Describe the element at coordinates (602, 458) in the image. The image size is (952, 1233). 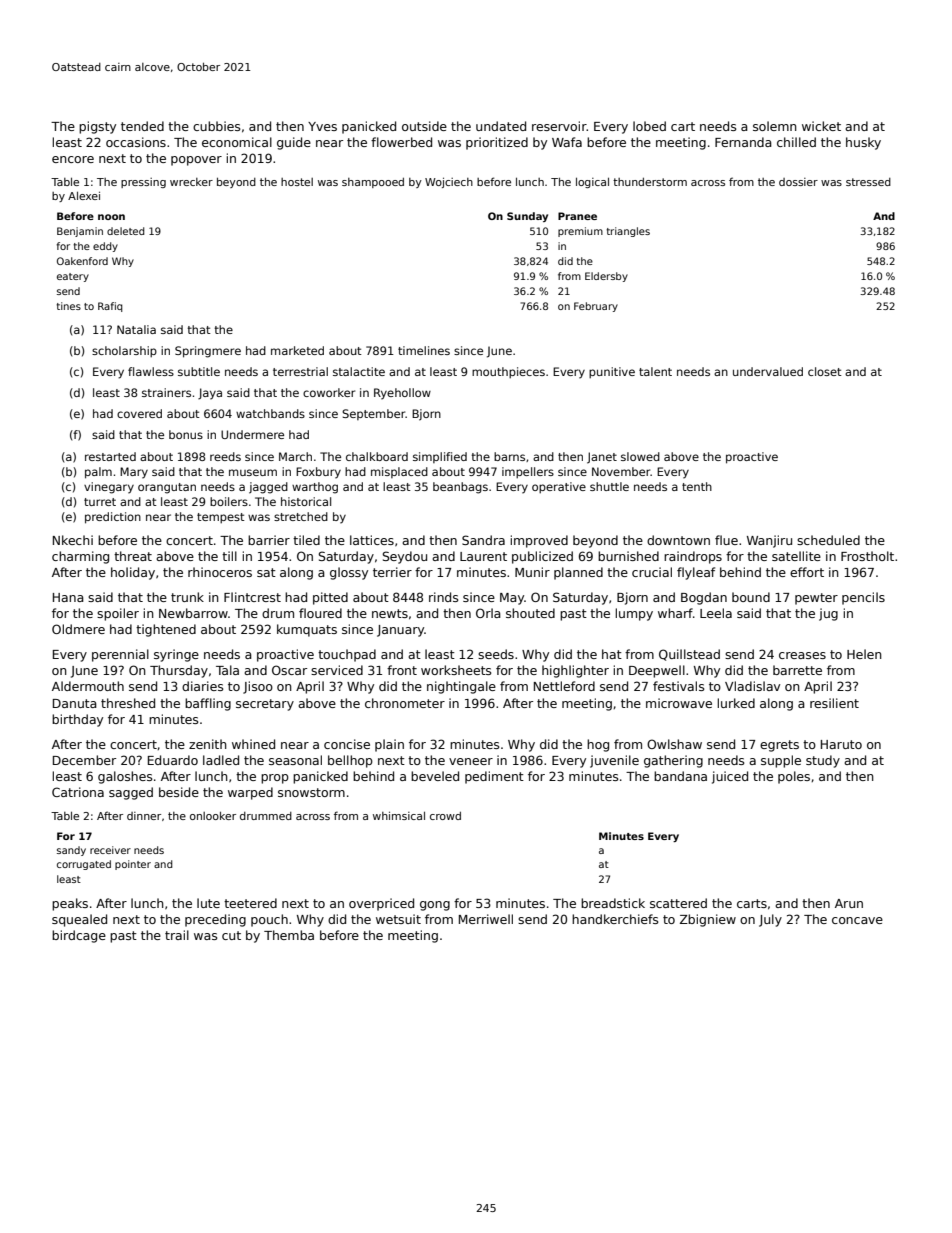
I see `Janet` at that location.
